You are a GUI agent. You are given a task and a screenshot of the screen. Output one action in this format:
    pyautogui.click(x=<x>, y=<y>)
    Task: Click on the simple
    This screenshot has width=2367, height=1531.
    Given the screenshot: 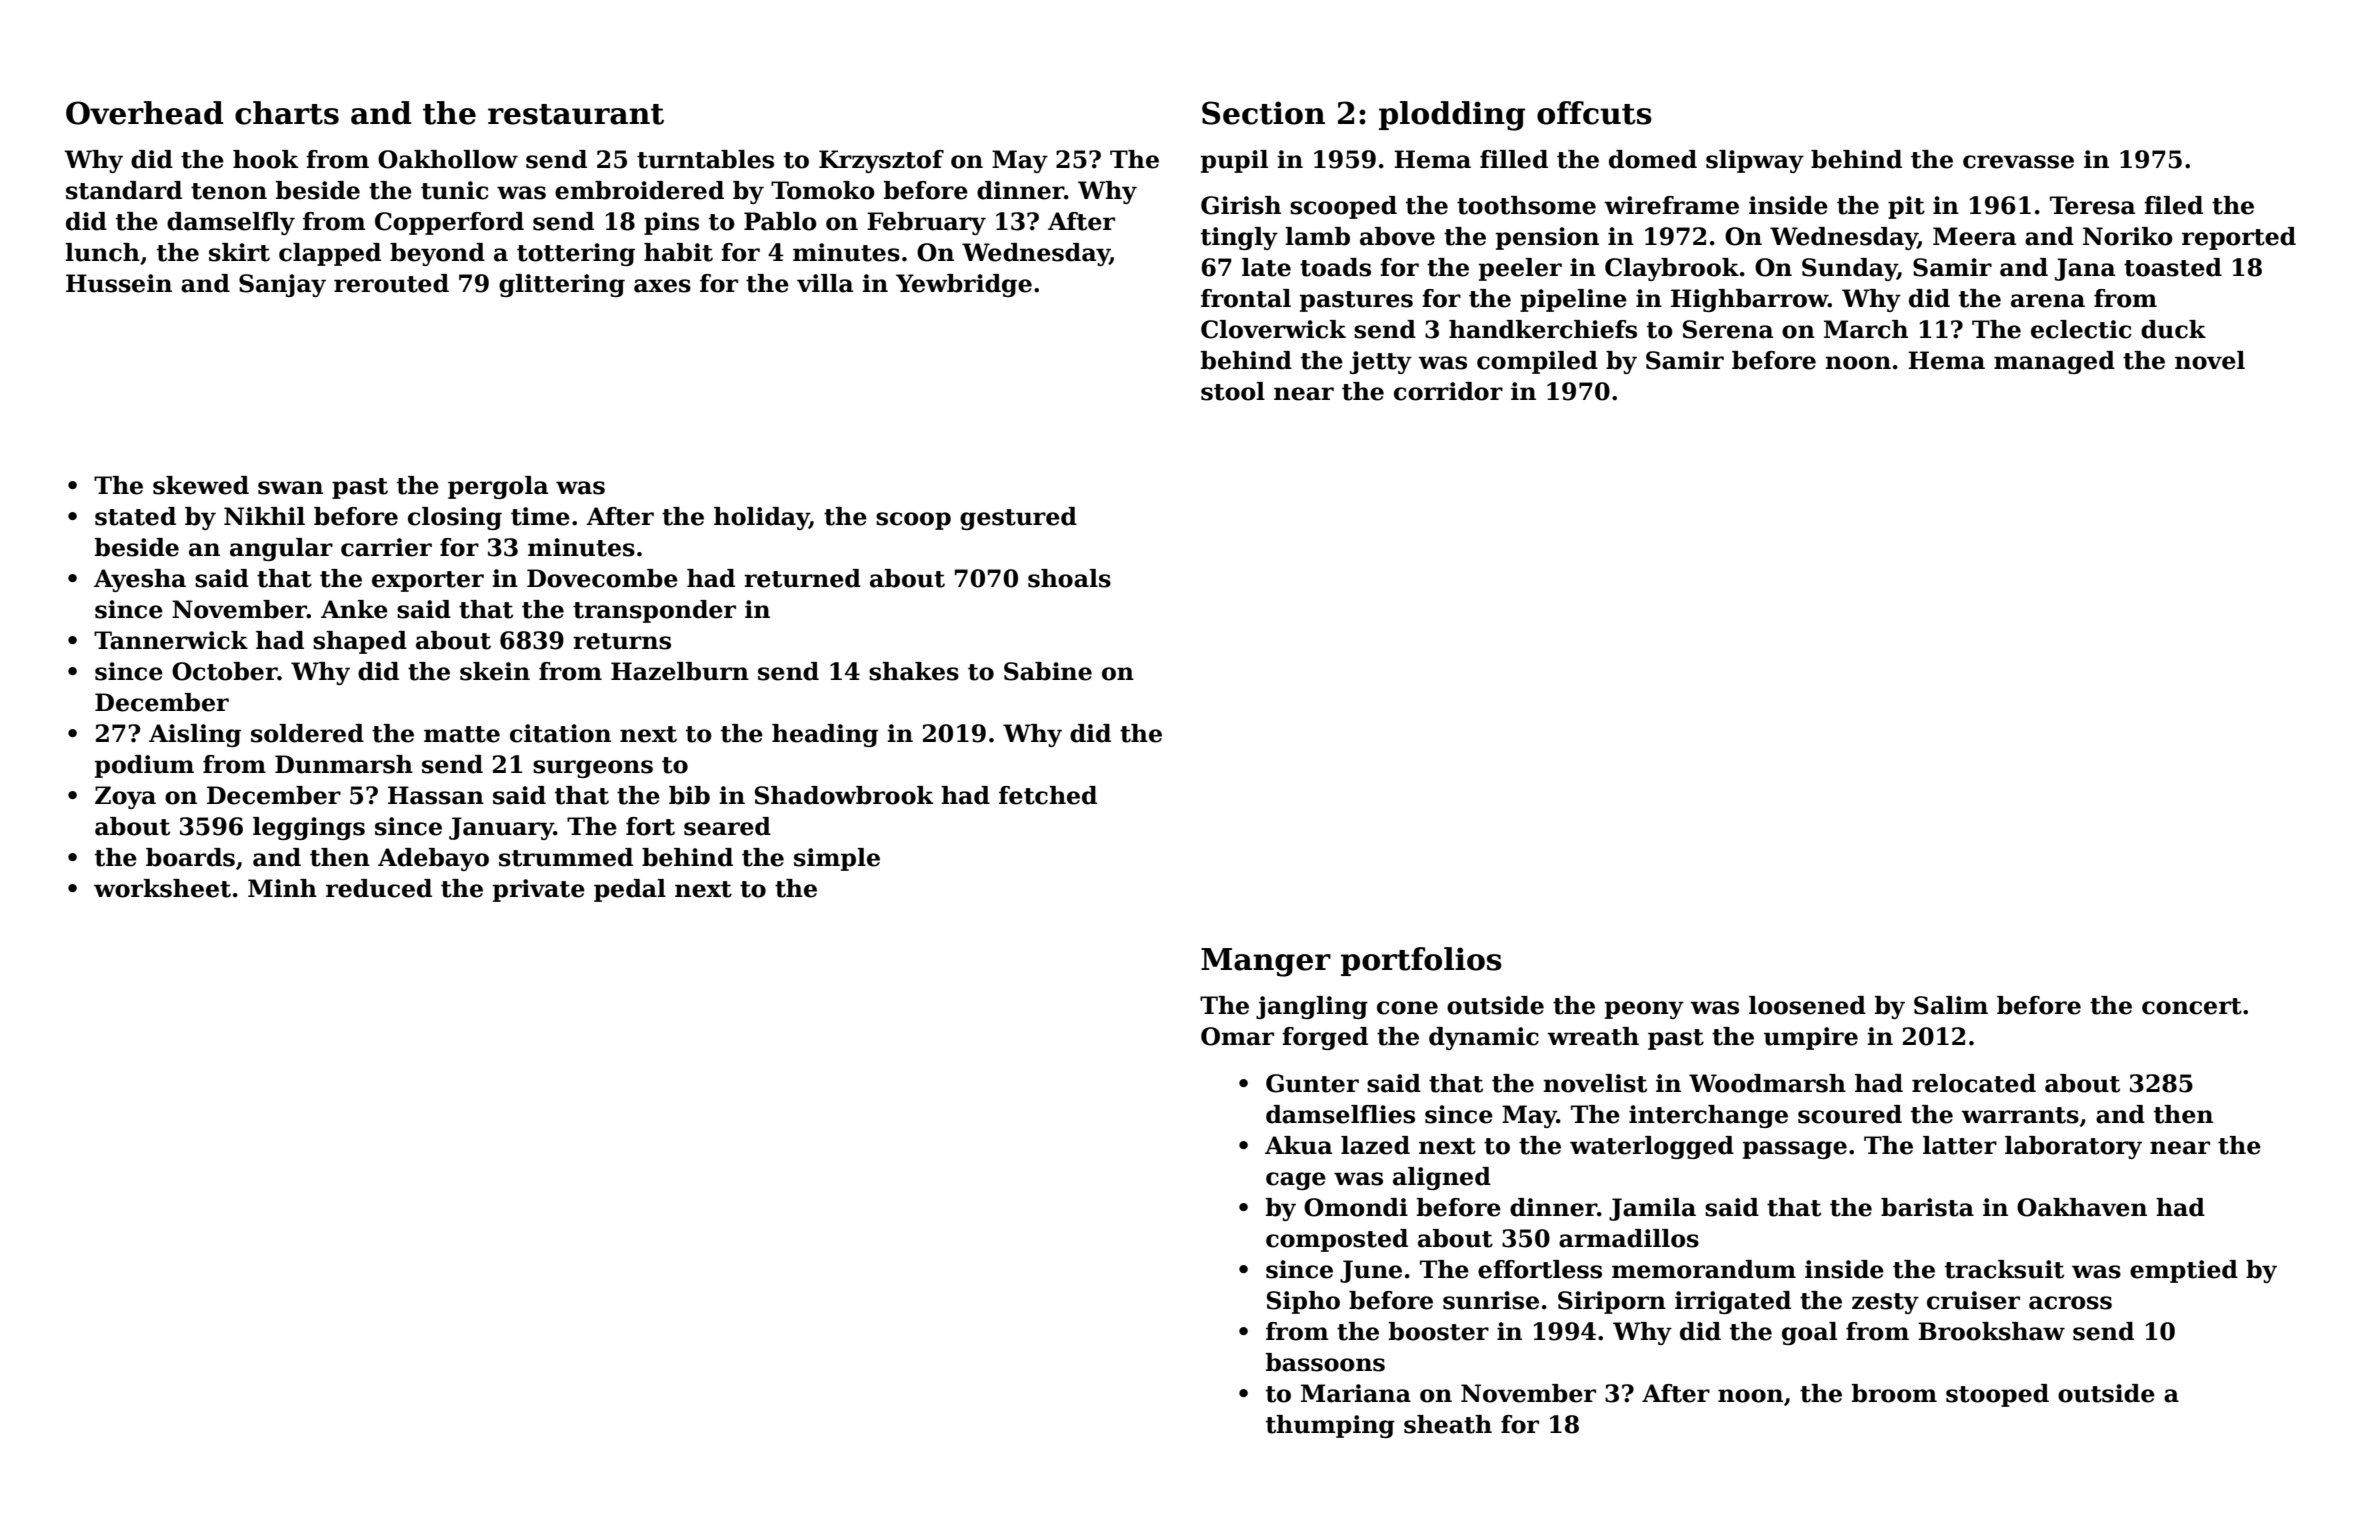 What is the action you would take?
    pyautogui.click(x=837, y=859)
